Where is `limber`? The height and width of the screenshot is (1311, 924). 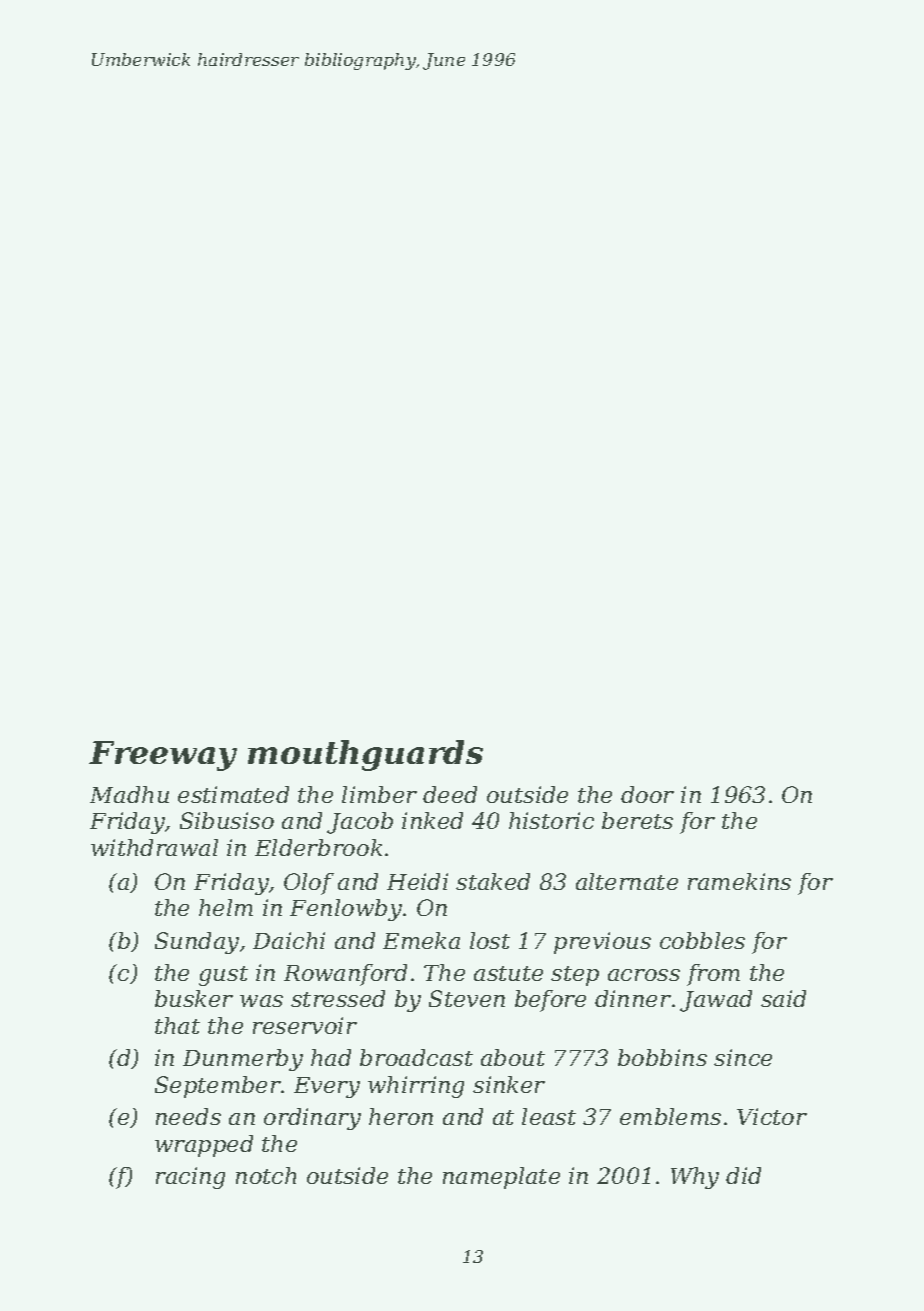
limber is located at coordinates (379, 794).
